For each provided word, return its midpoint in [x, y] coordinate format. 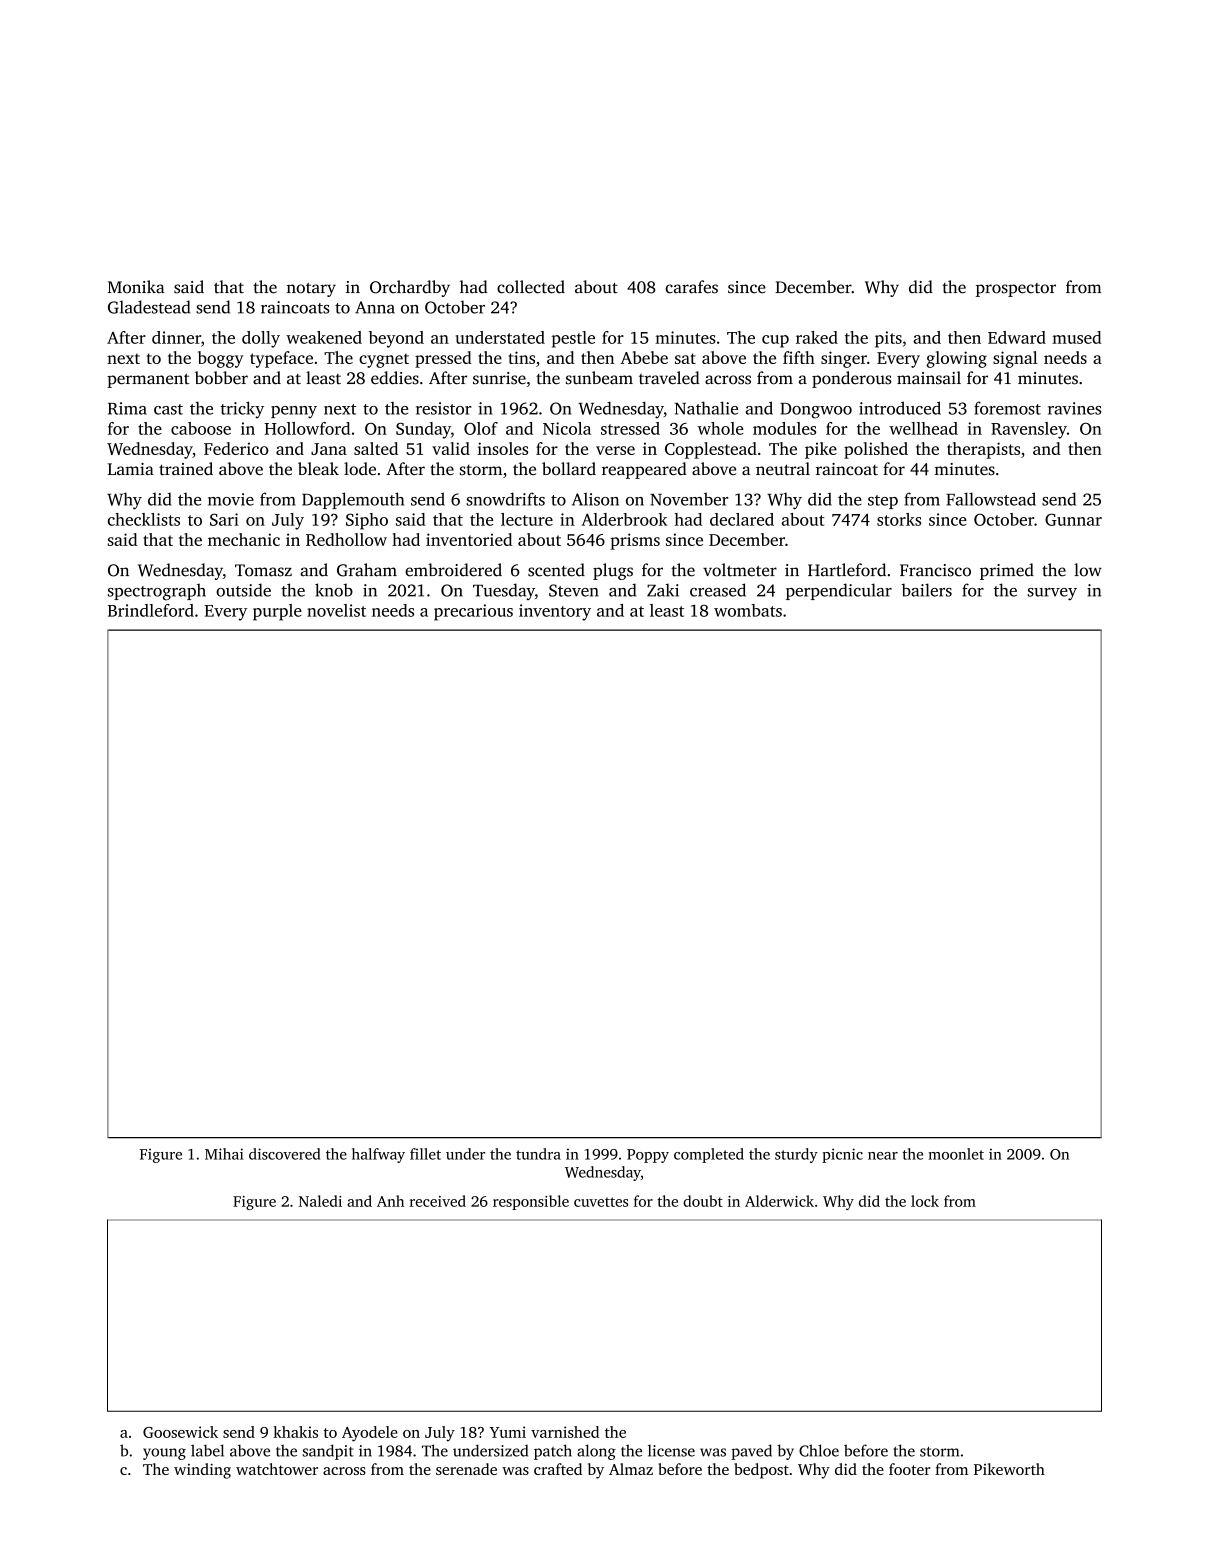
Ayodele [370, 1434]
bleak [318, 468]
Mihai [224, 1154]
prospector [1016, 290]
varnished [565, 1432]
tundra [538, 1154]
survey [1052, 594]
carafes [691, 287]
